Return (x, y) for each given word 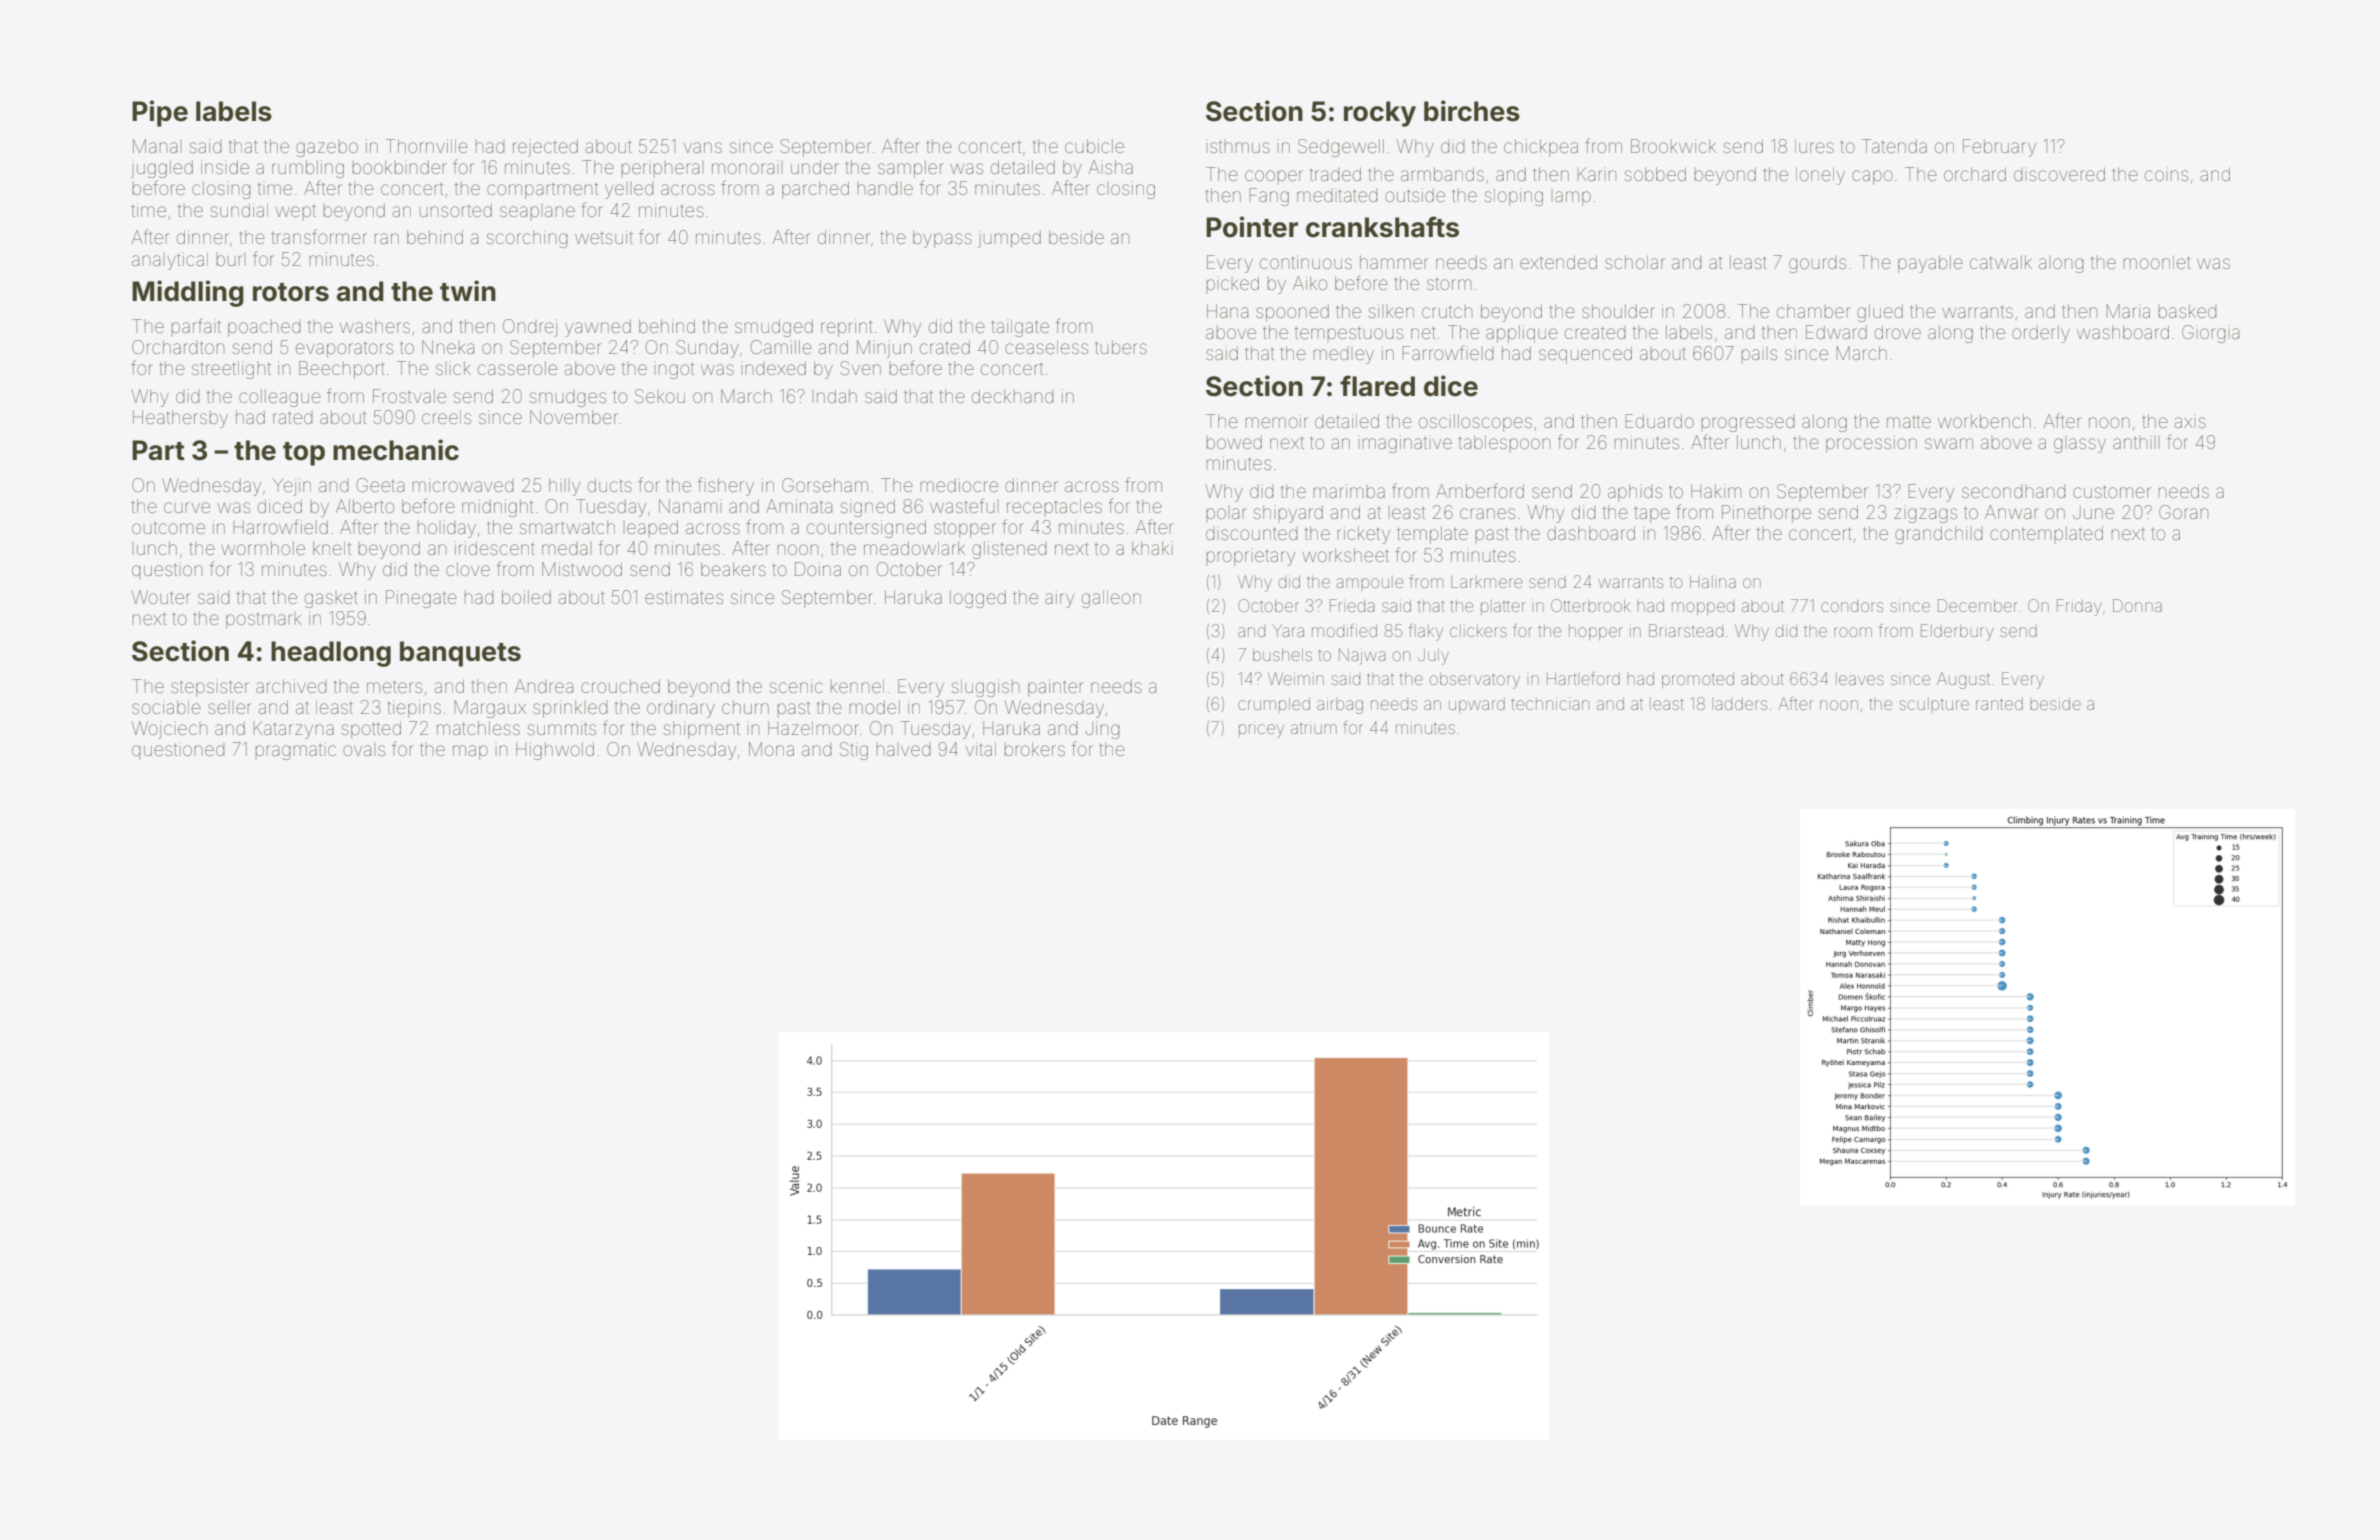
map (470, 752)
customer (2112, 491)
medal (567, 548)
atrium (1314, 729)
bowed (1234, 442)
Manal (157, 146)
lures (1814, 146)
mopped (1703, 607)
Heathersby (180, 419)
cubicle (1094, 146)
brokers (1034, 749)
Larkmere (1487, 582)
